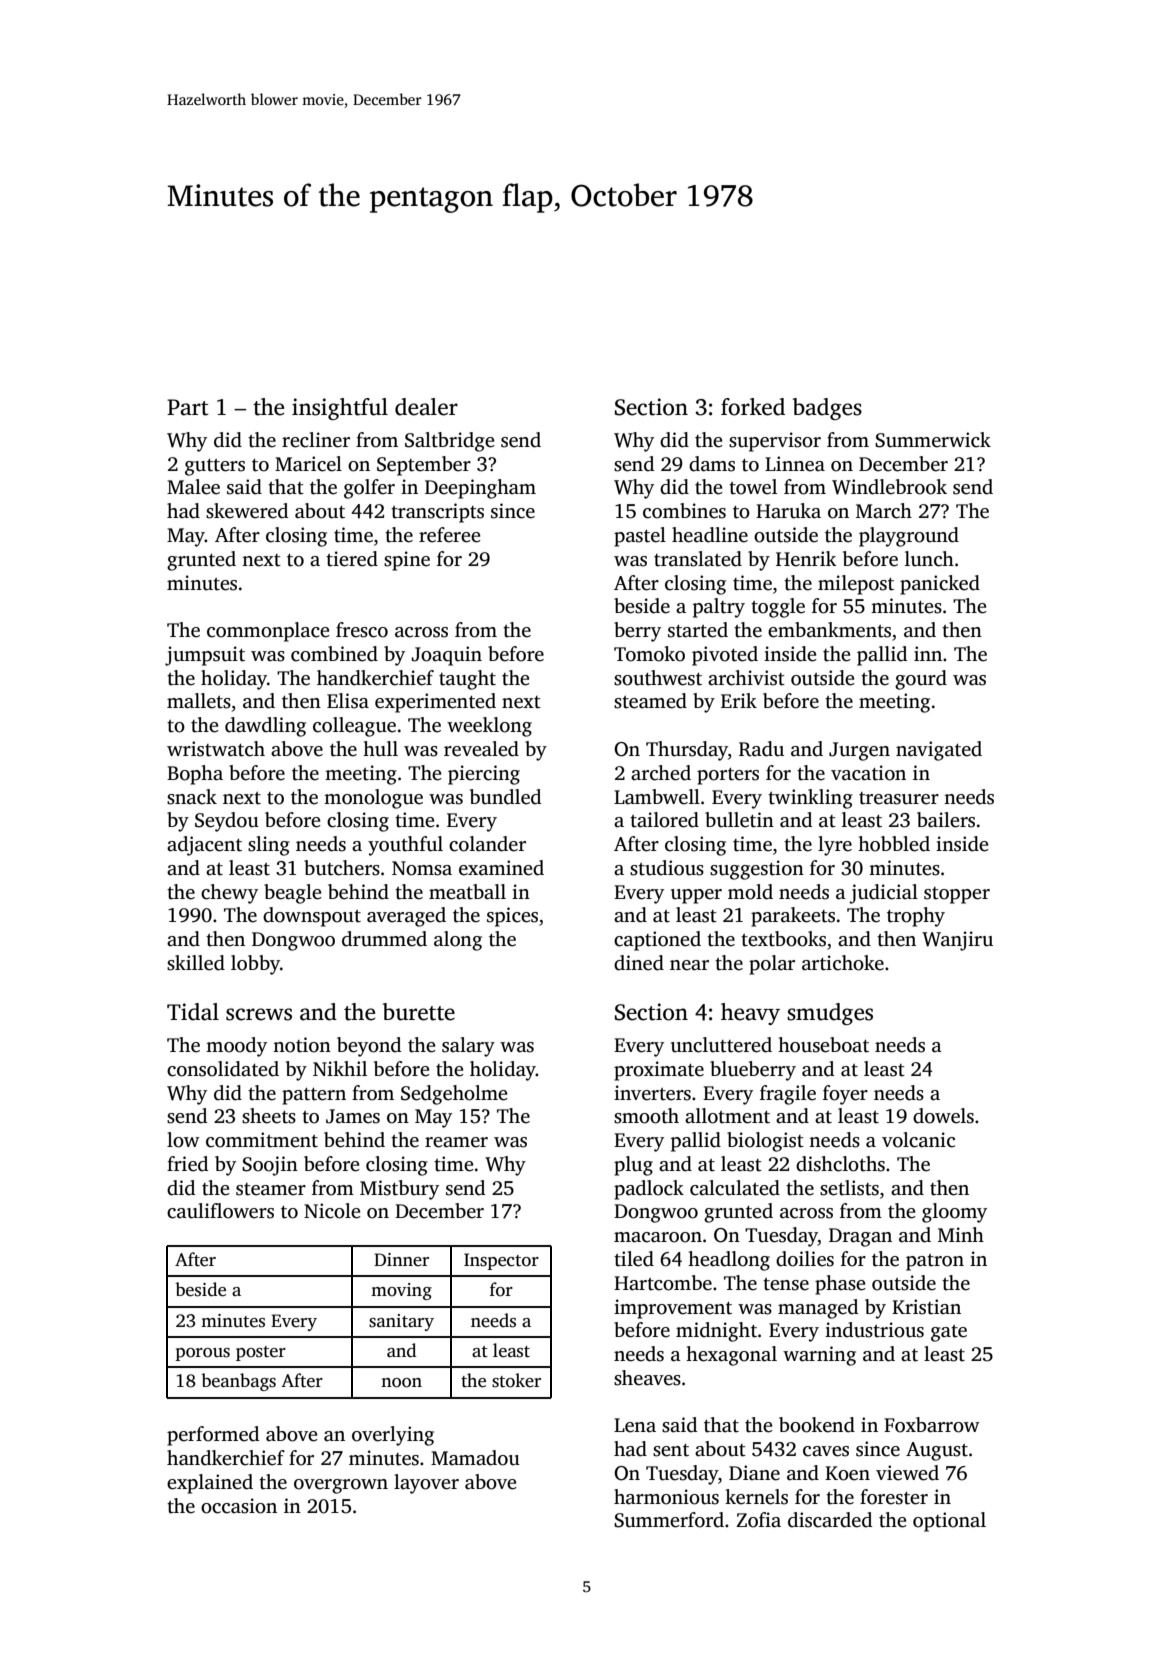 The width and height of the page is (1165, 1654). What do you see at coordinates (806, 559) in the page?
I see `Henrik` at bounding box center [806, 559].
